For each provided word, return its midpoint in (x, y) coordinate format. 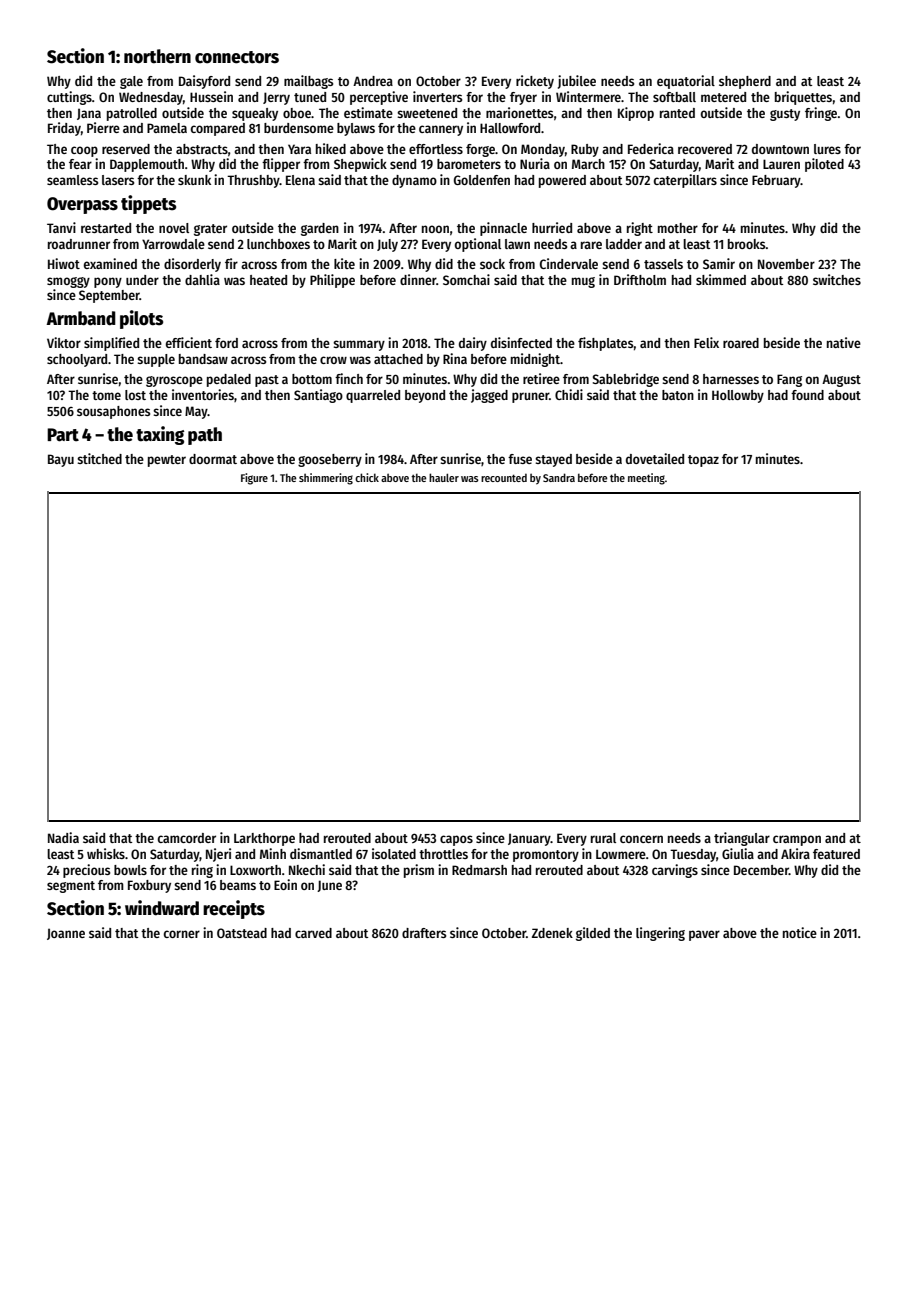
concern (641, 839)
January (529, 839)
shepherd (745, 82)
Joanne (66, 934)
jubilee (577, 82)
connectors (237, 57)
